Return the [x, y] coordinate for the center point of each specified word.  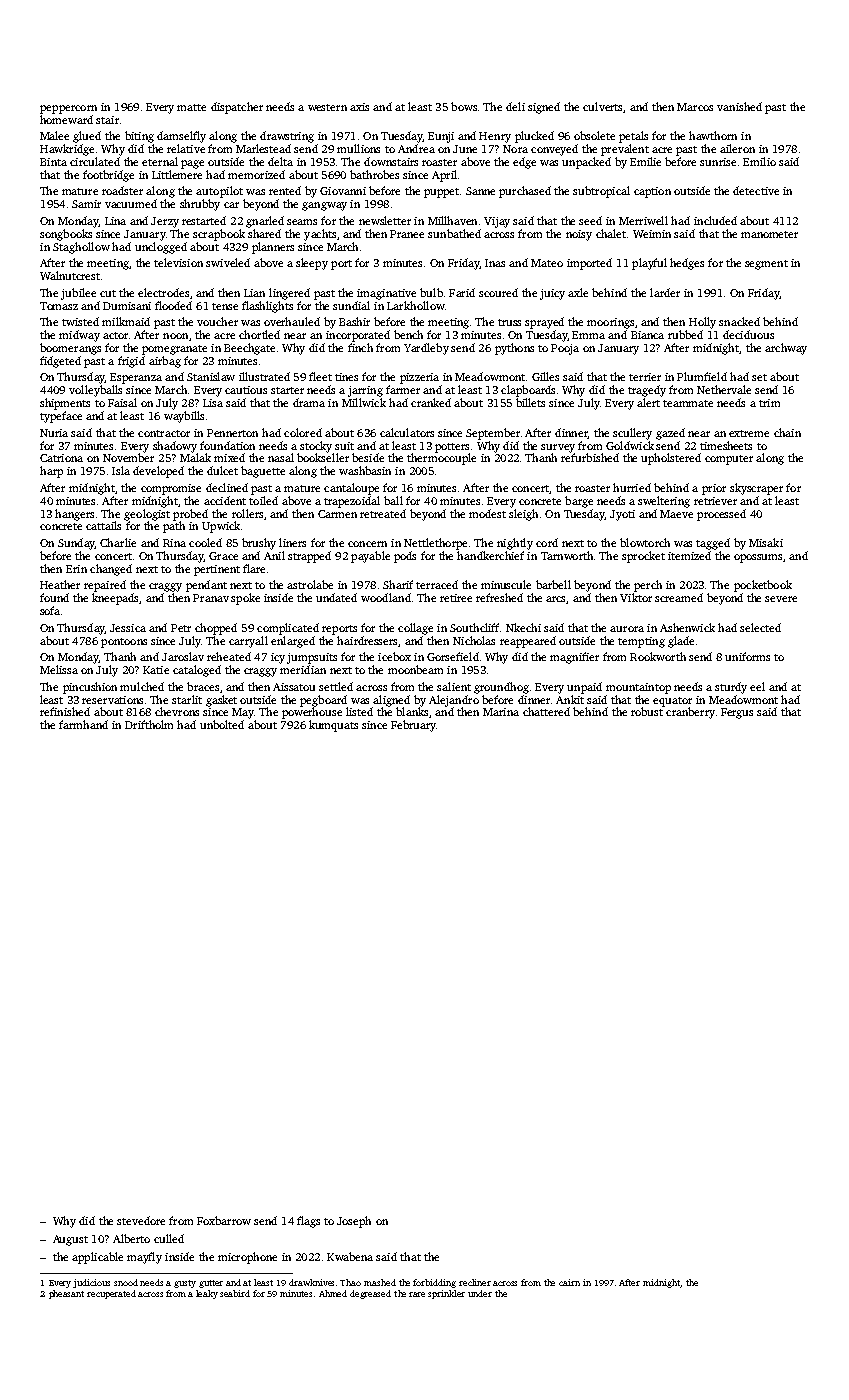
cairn [569, 1282]
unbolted [222, 724]
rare [417, 1294]
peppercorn [68, 109]
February [413, 726]
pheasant [66, 1294]
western [327, 107]
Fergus [737, 713]
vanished [739, 106]
